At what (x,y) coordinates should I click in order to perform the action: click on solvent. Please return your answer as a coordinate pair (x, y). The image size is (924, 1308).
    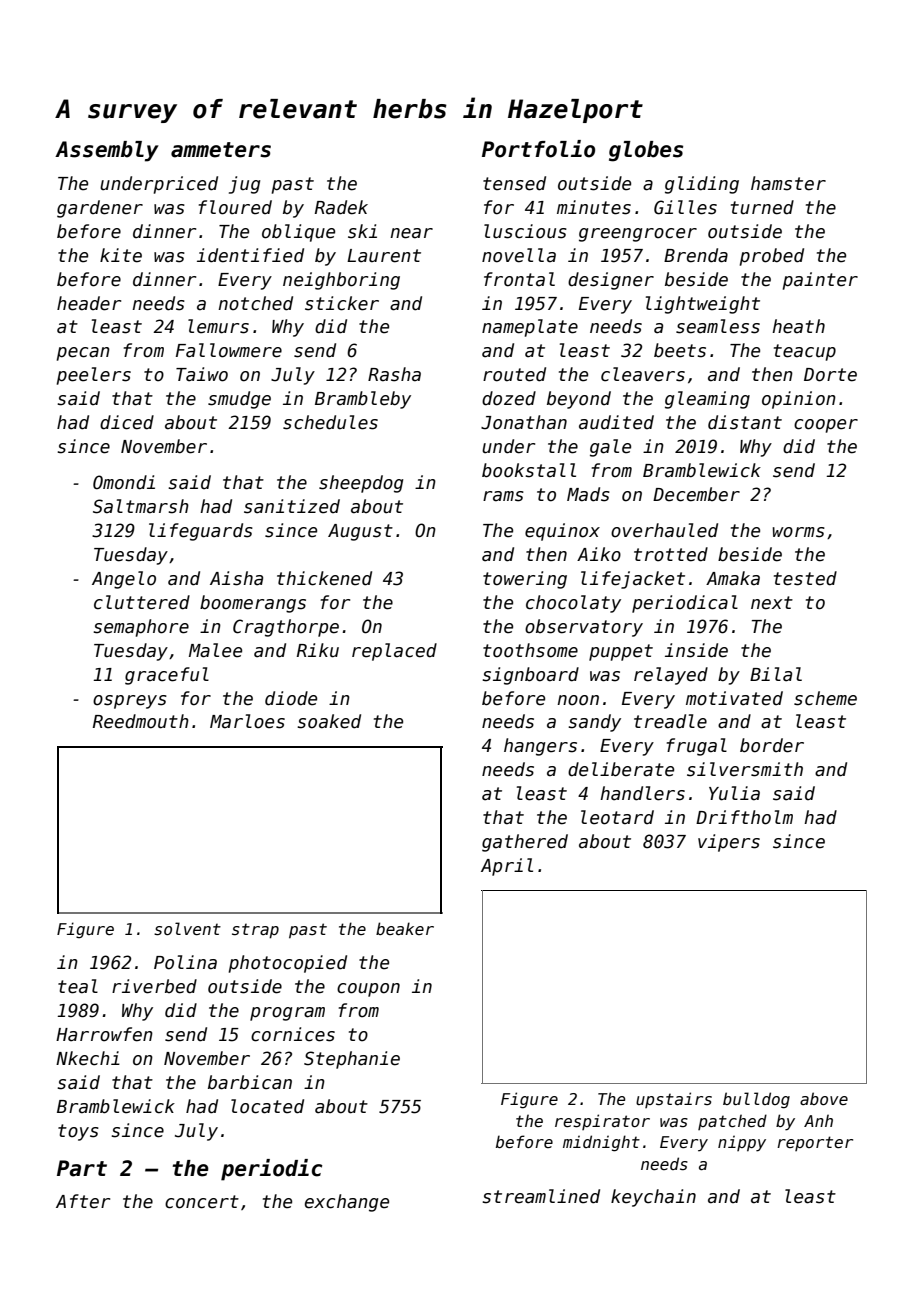
    Looking at the image, I should click on (187, 929).
